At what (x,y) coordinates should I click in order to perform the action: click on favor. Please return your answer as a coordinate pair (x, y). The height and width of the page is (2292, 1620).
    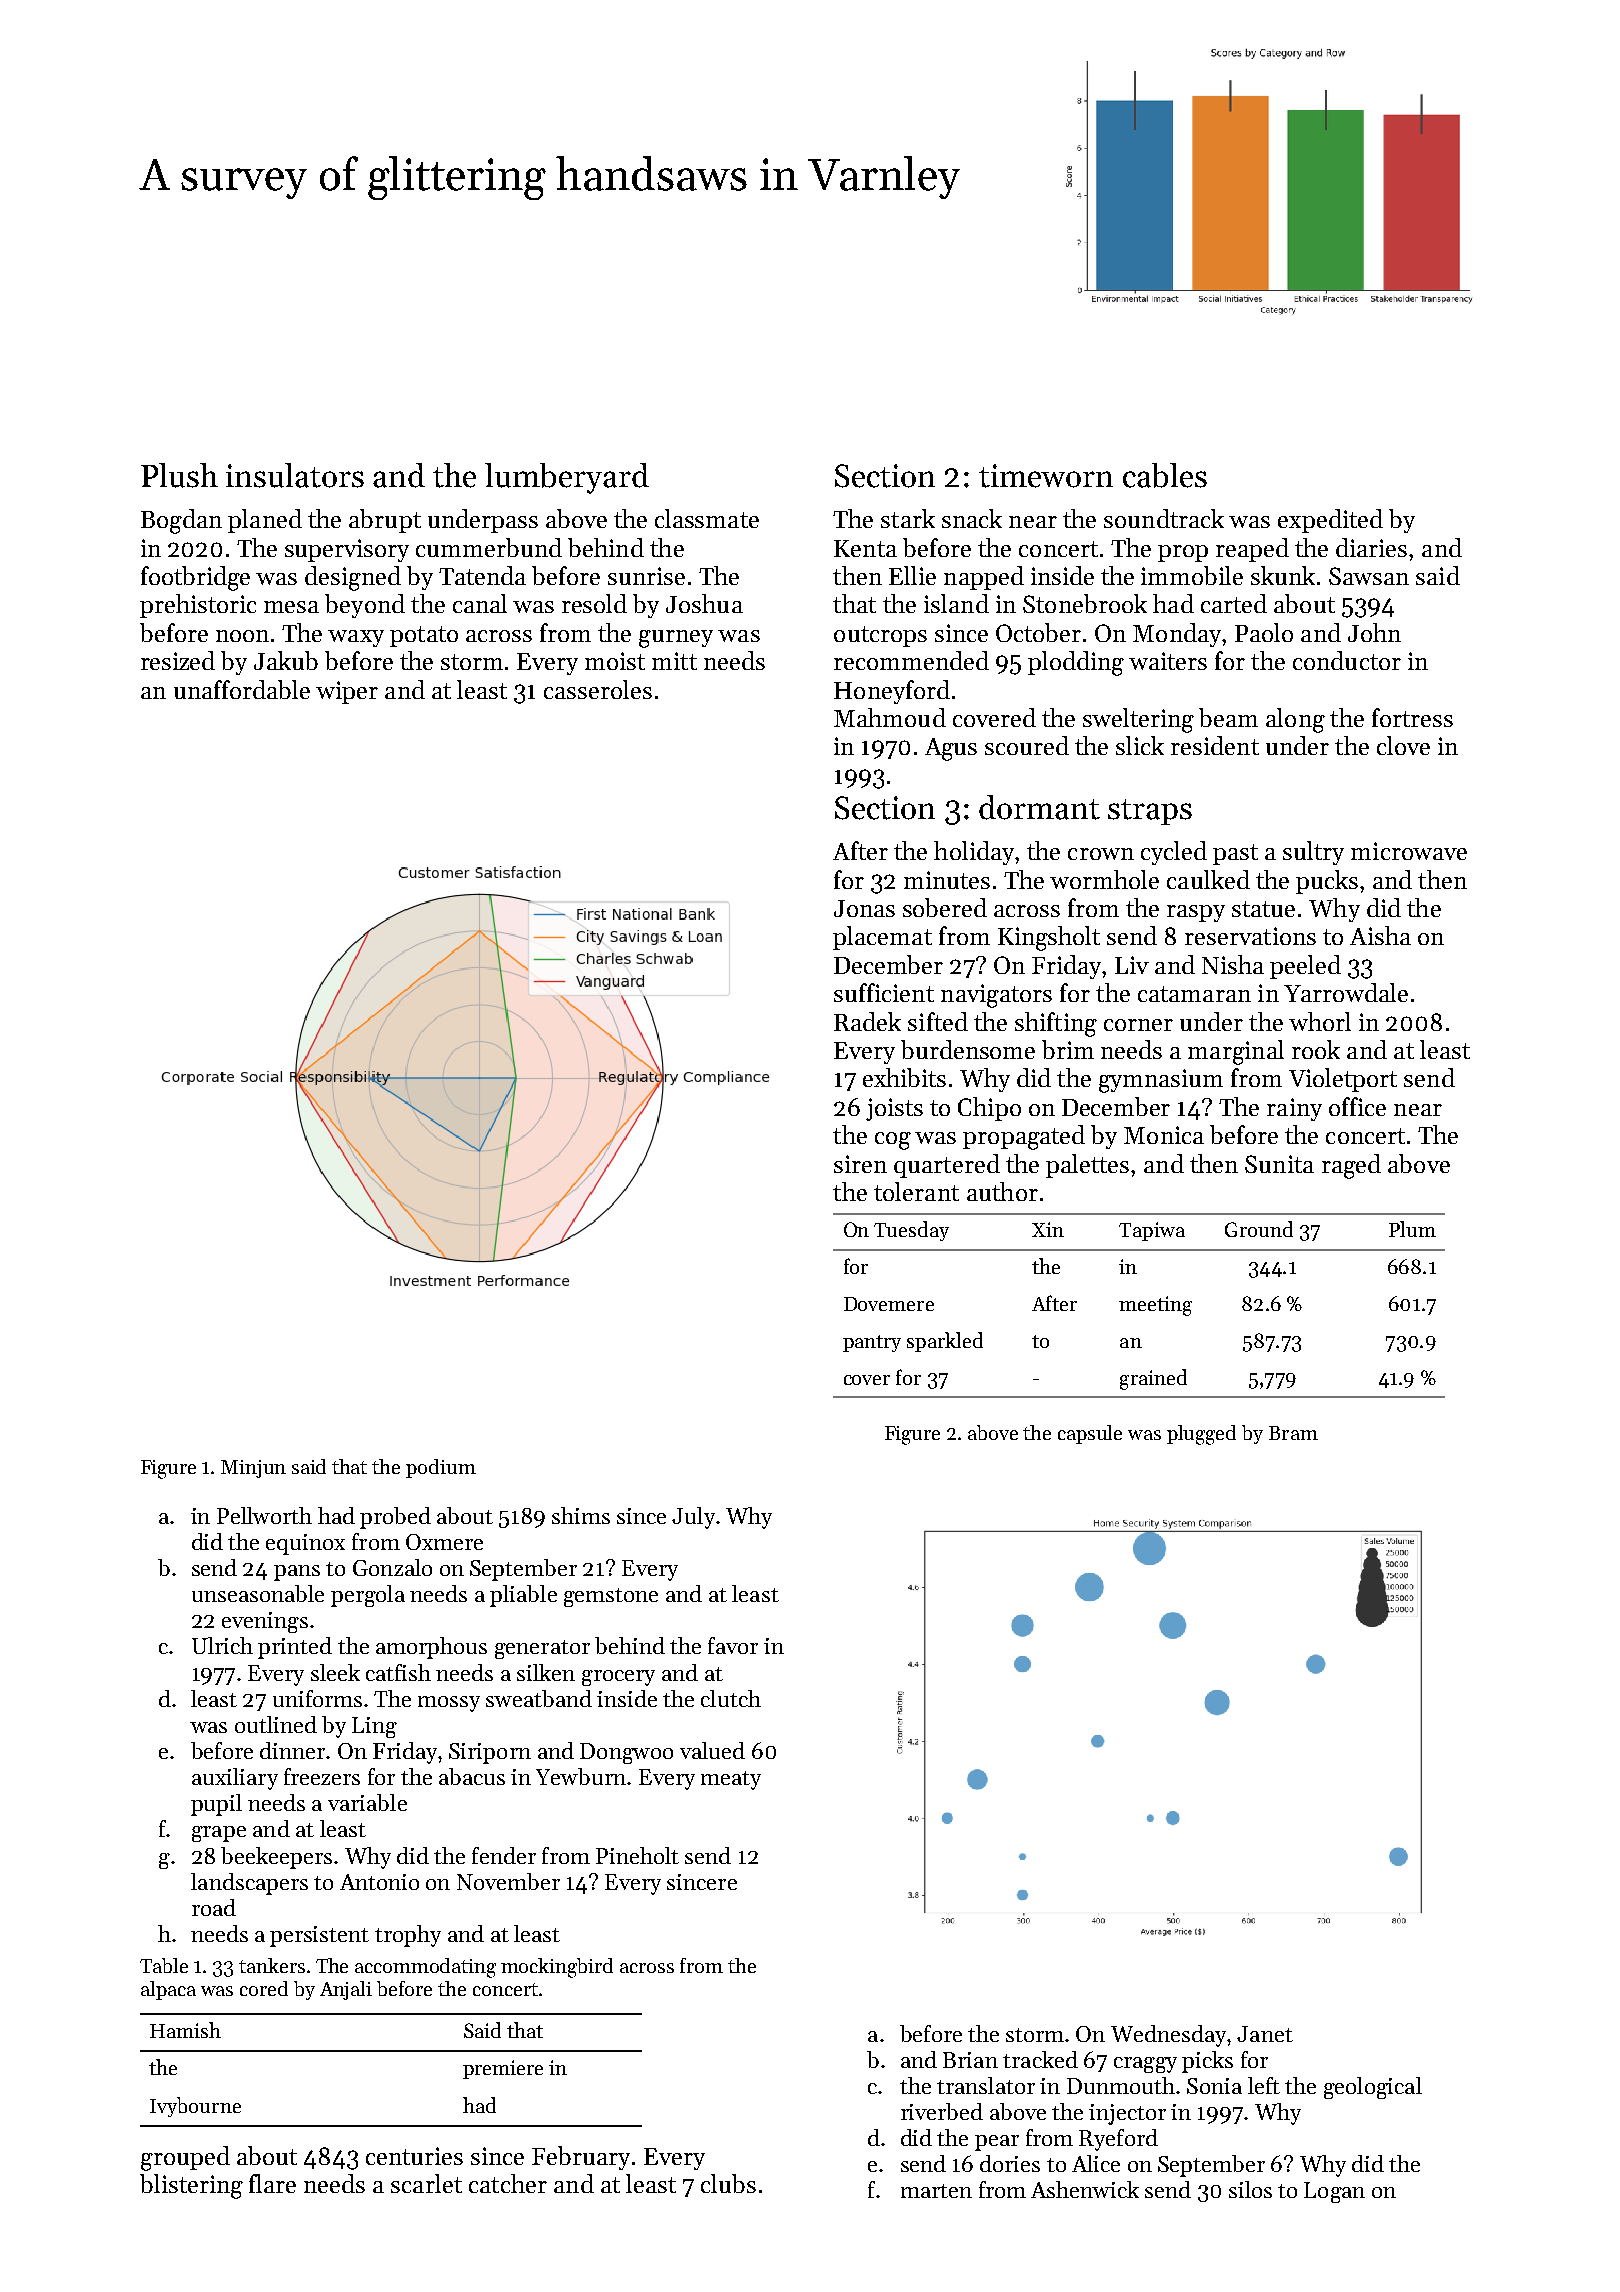
    Looking at the image, I should click on (733, 1645).
